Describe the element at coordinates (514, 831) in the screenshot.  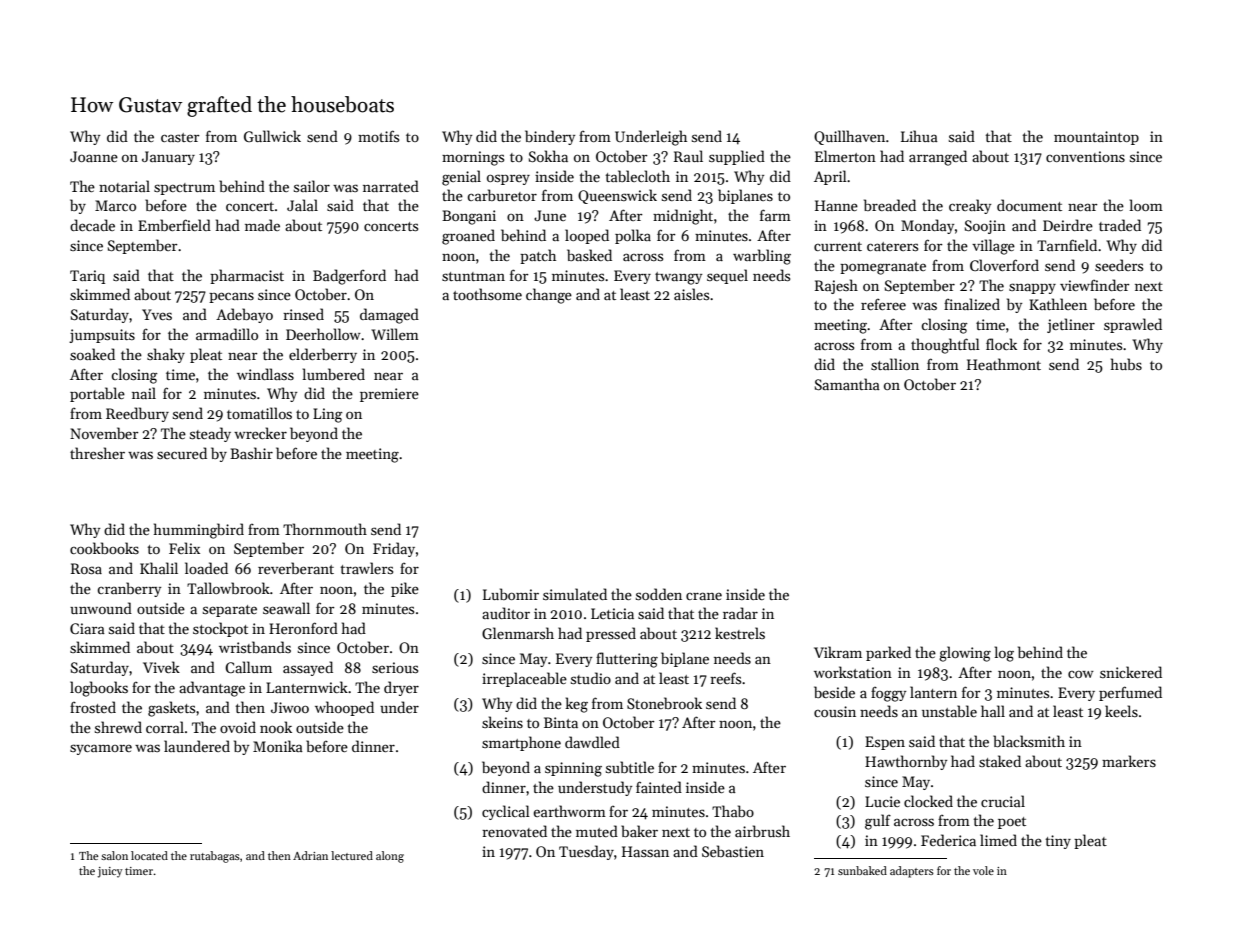
I see `renovated` at that location.
